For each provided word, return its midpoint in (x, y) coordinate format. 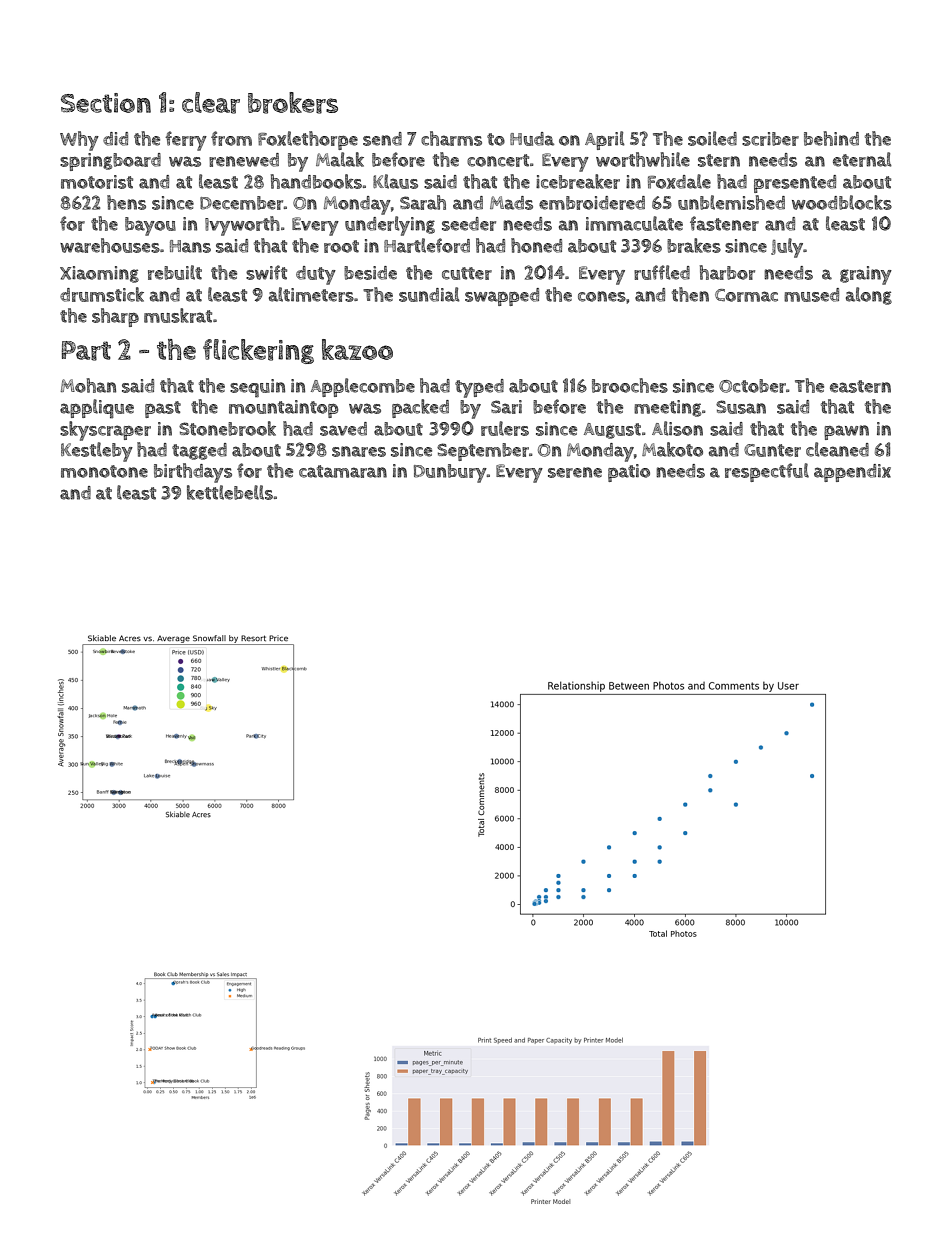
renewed (244, 160)
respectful (767, 472)
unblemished (731, 202)
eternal (862, 159)
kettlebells (230, 492)
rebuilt (175, 272)
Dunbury (450, 473)
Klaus (395, 181)
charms (451, 138)
